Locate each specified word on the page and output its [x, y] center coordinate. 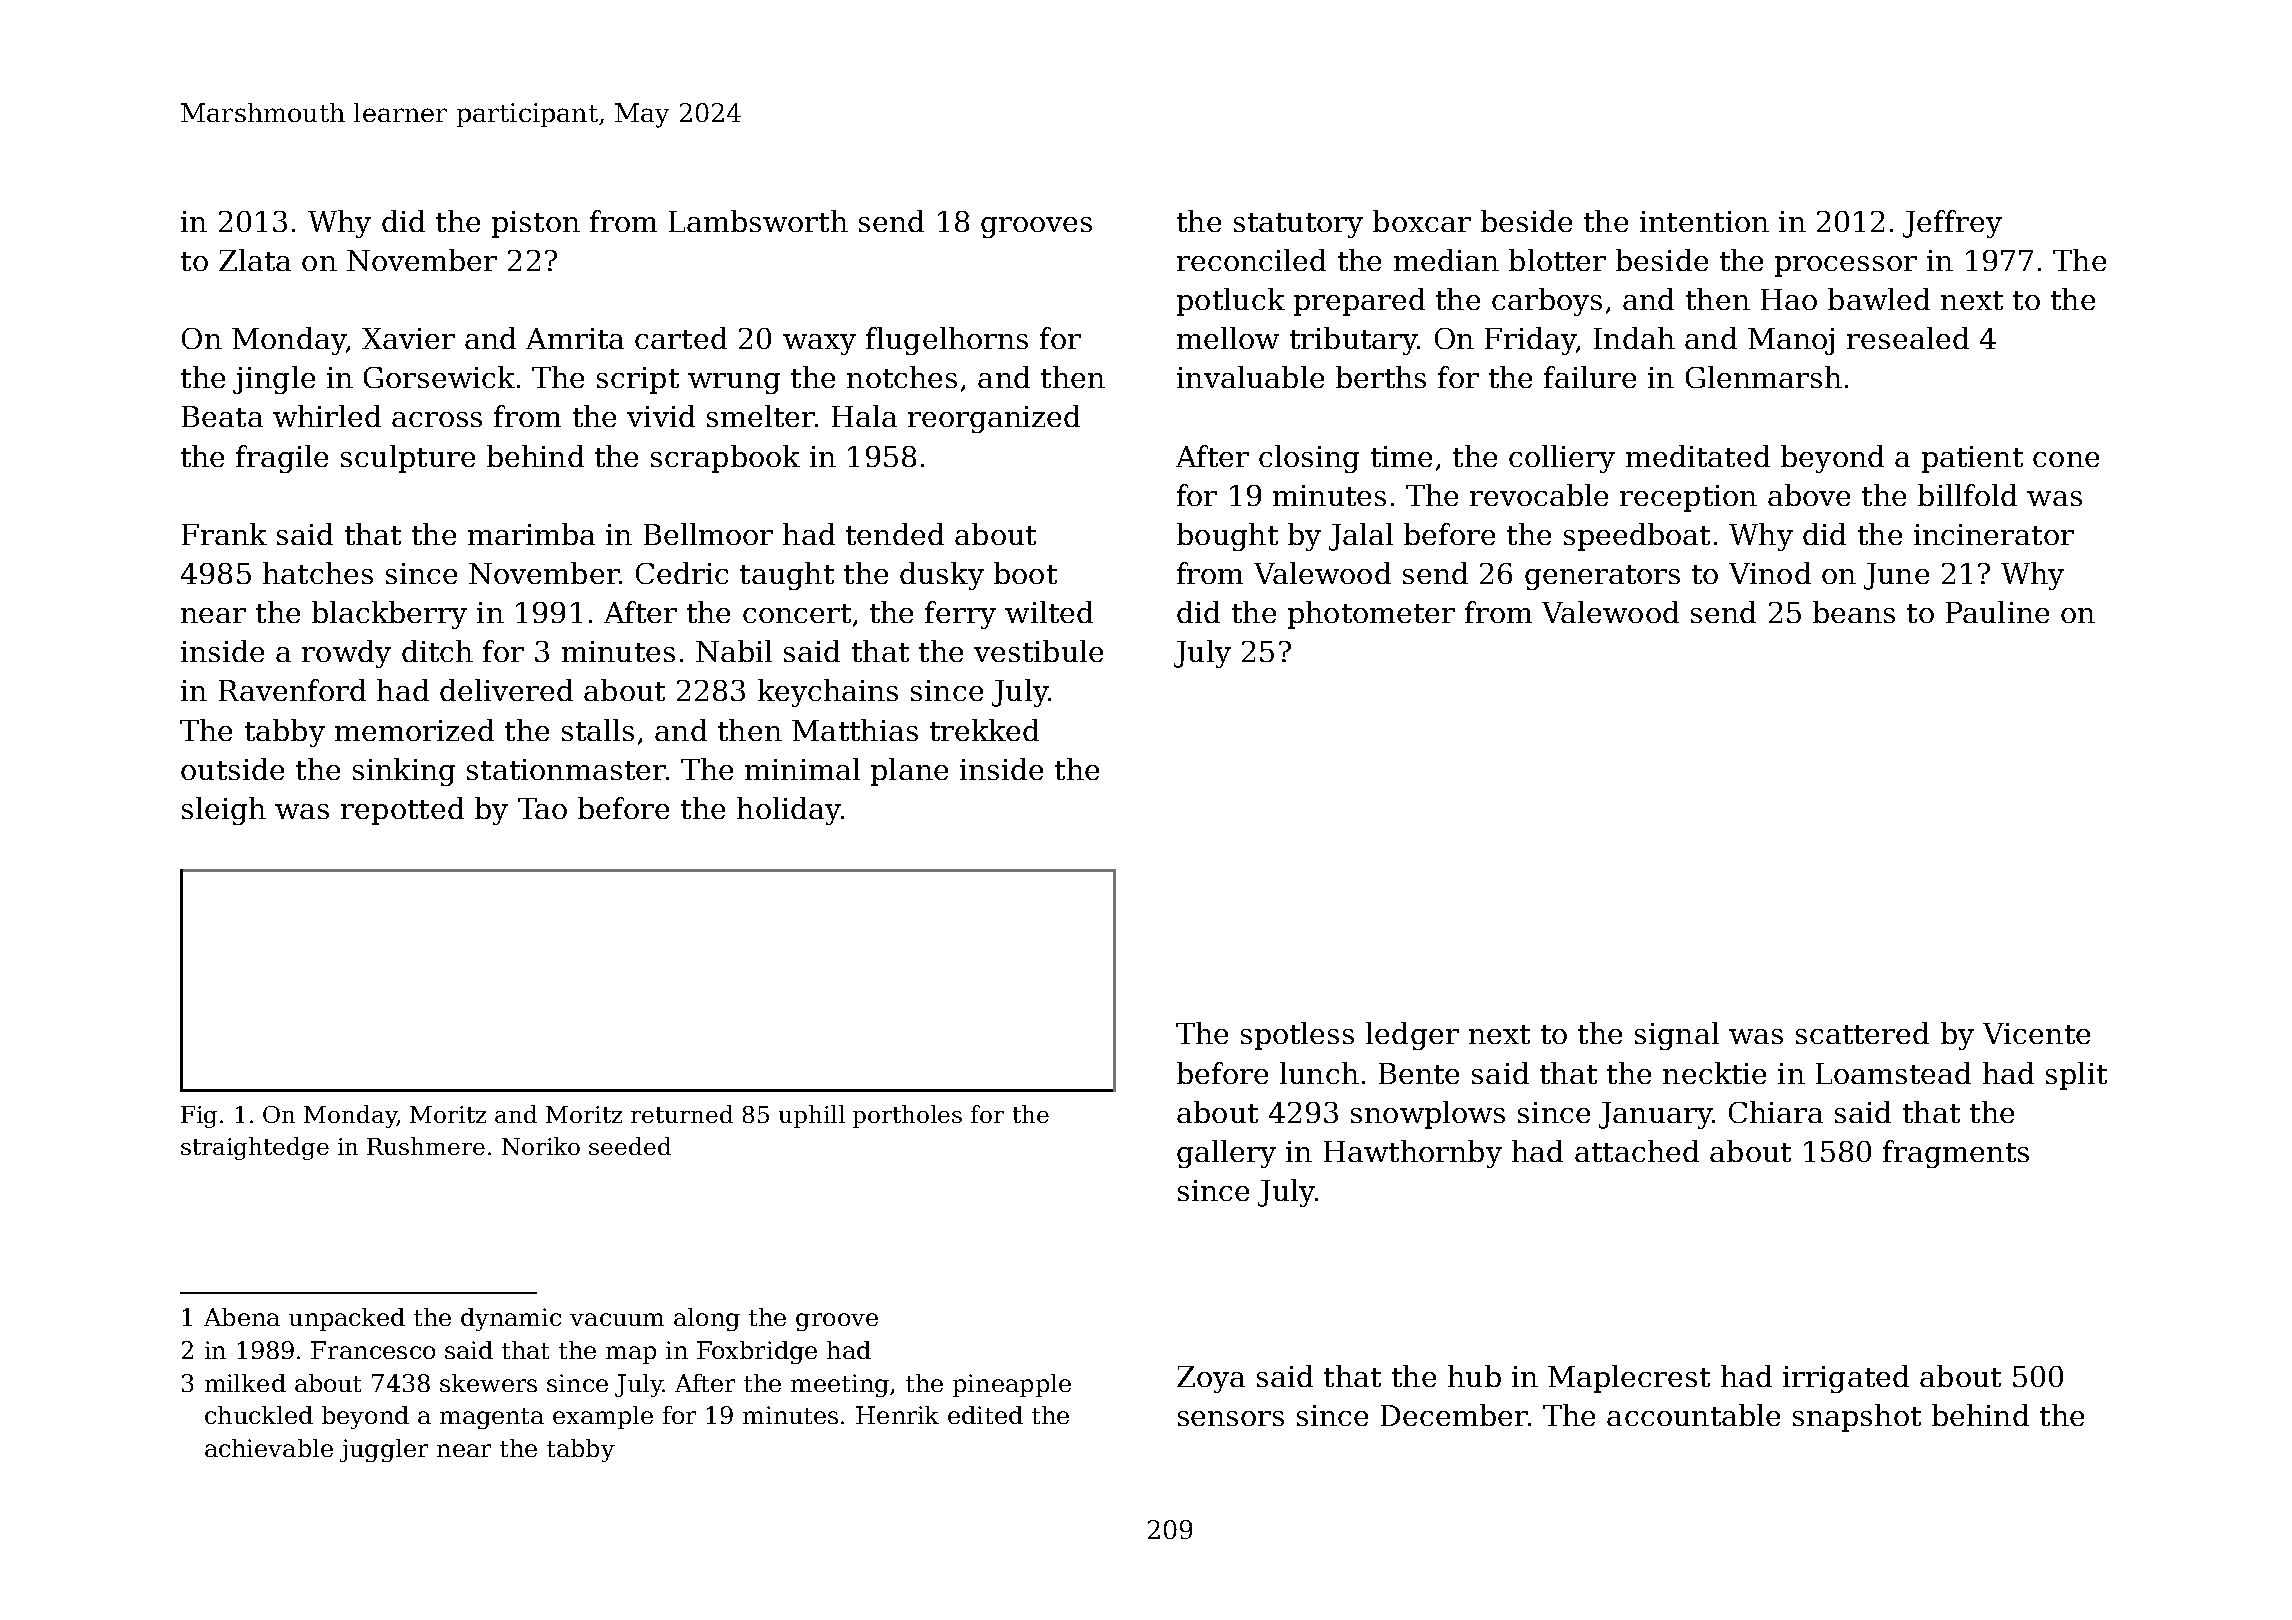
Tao [542, 808]
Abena [242, 1317]
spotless [1297, 1036]
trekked [984, 730]
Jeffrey [1952, 224]
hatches [318, 573]
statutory [1298, 225]
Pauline [1997, 612]
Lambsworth [758, 221]
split [2076, 1076]
